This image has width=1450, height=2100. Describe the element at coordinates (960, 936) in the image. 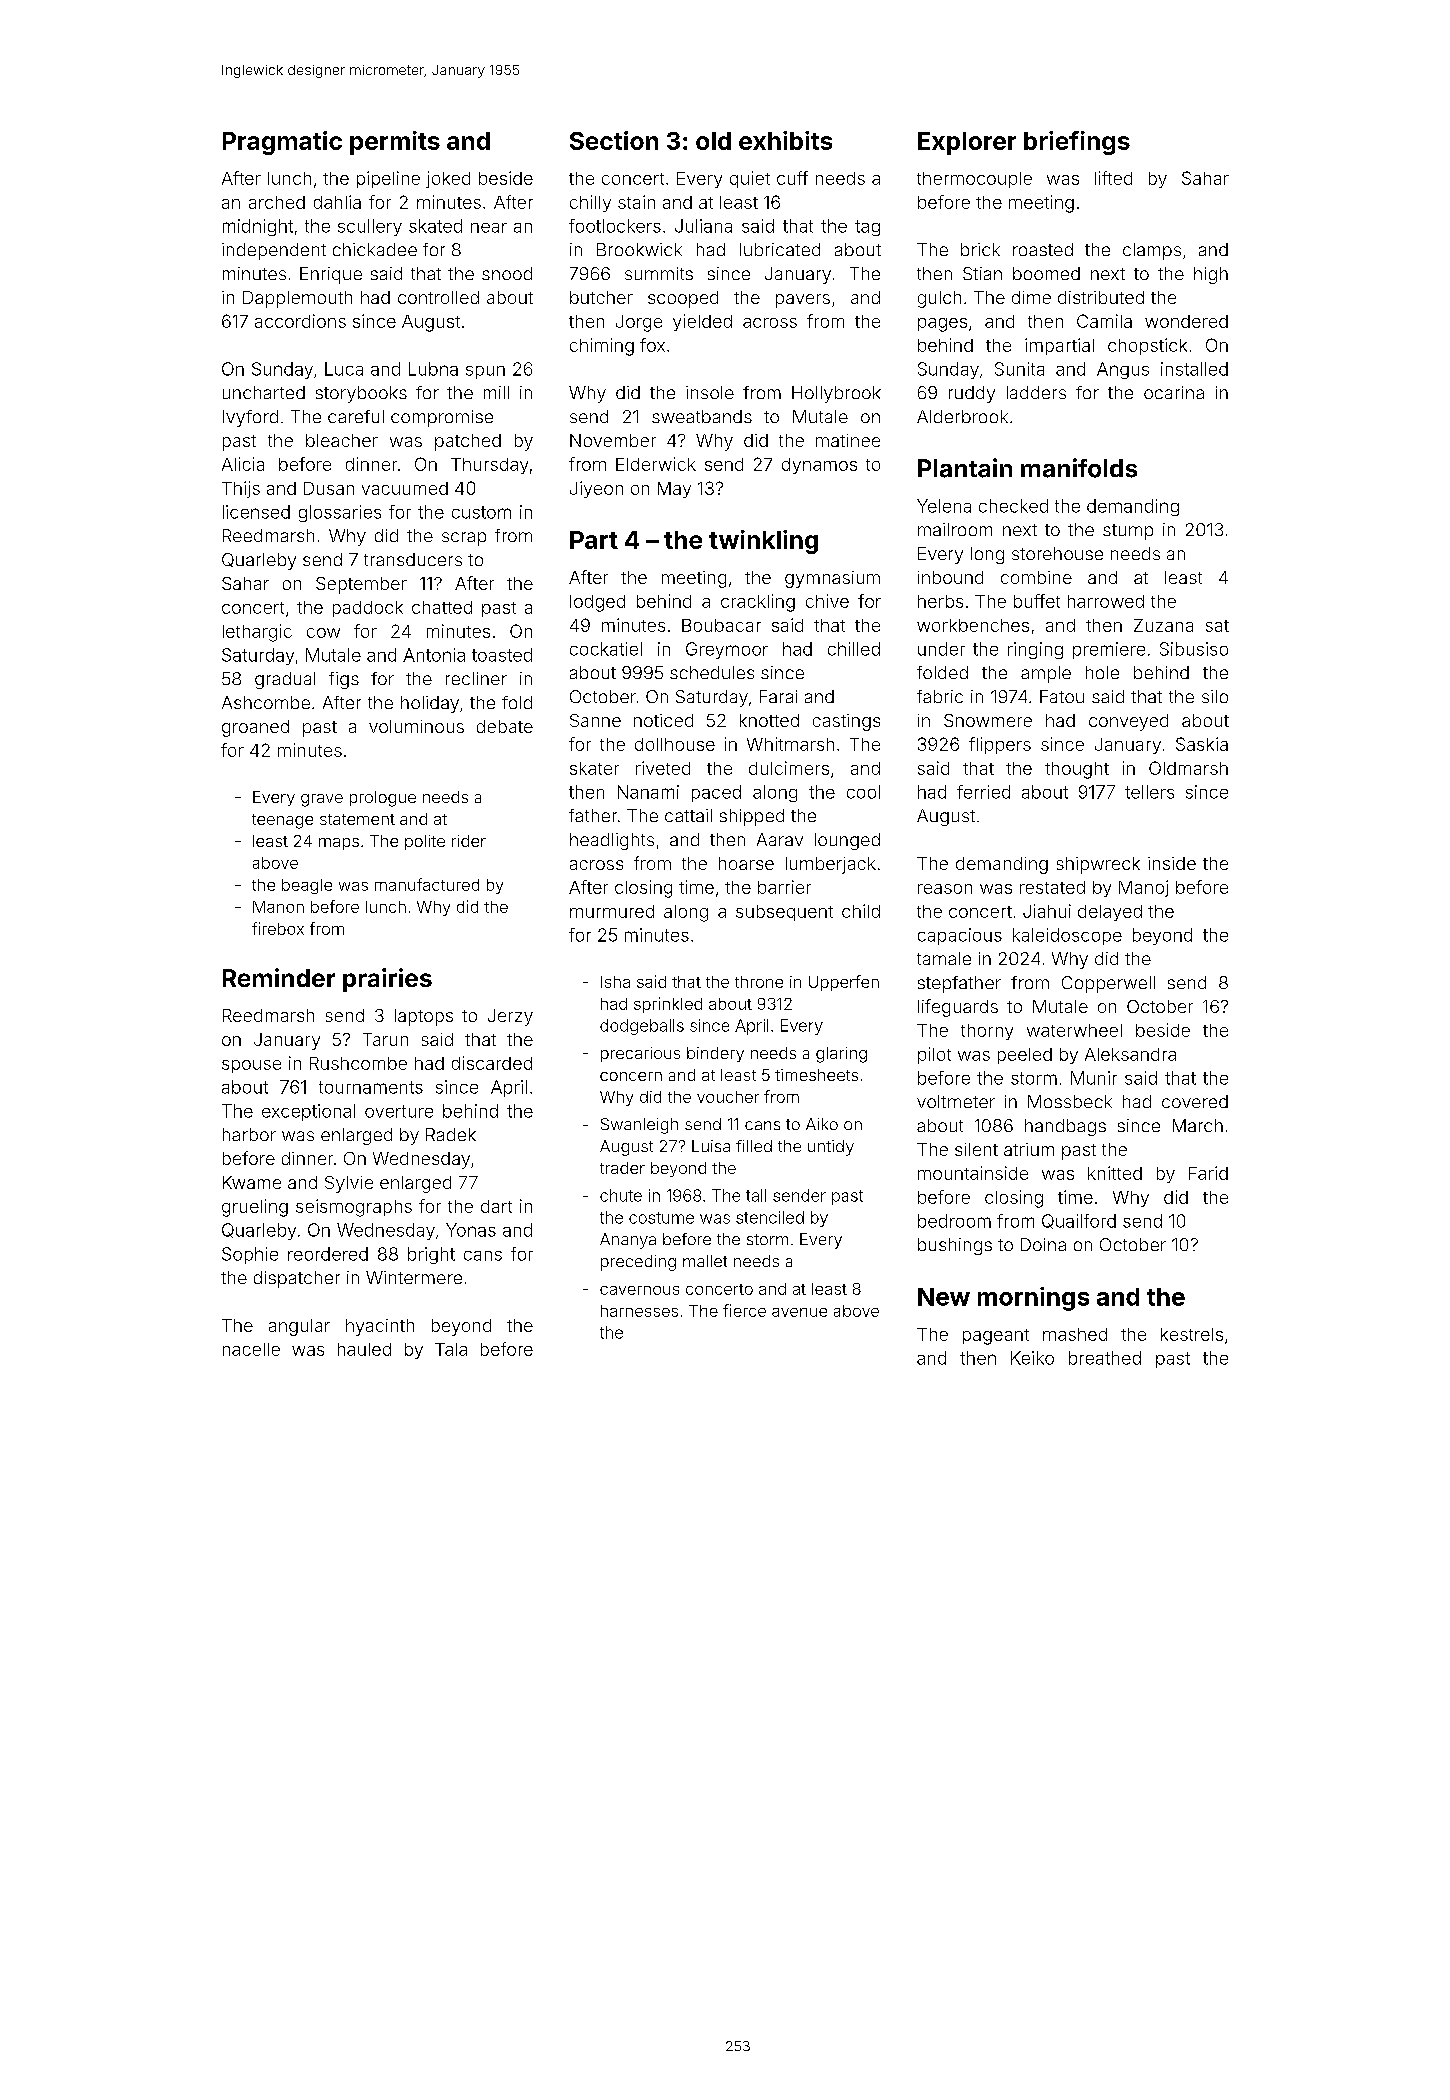

I see `capacious` at that location.
